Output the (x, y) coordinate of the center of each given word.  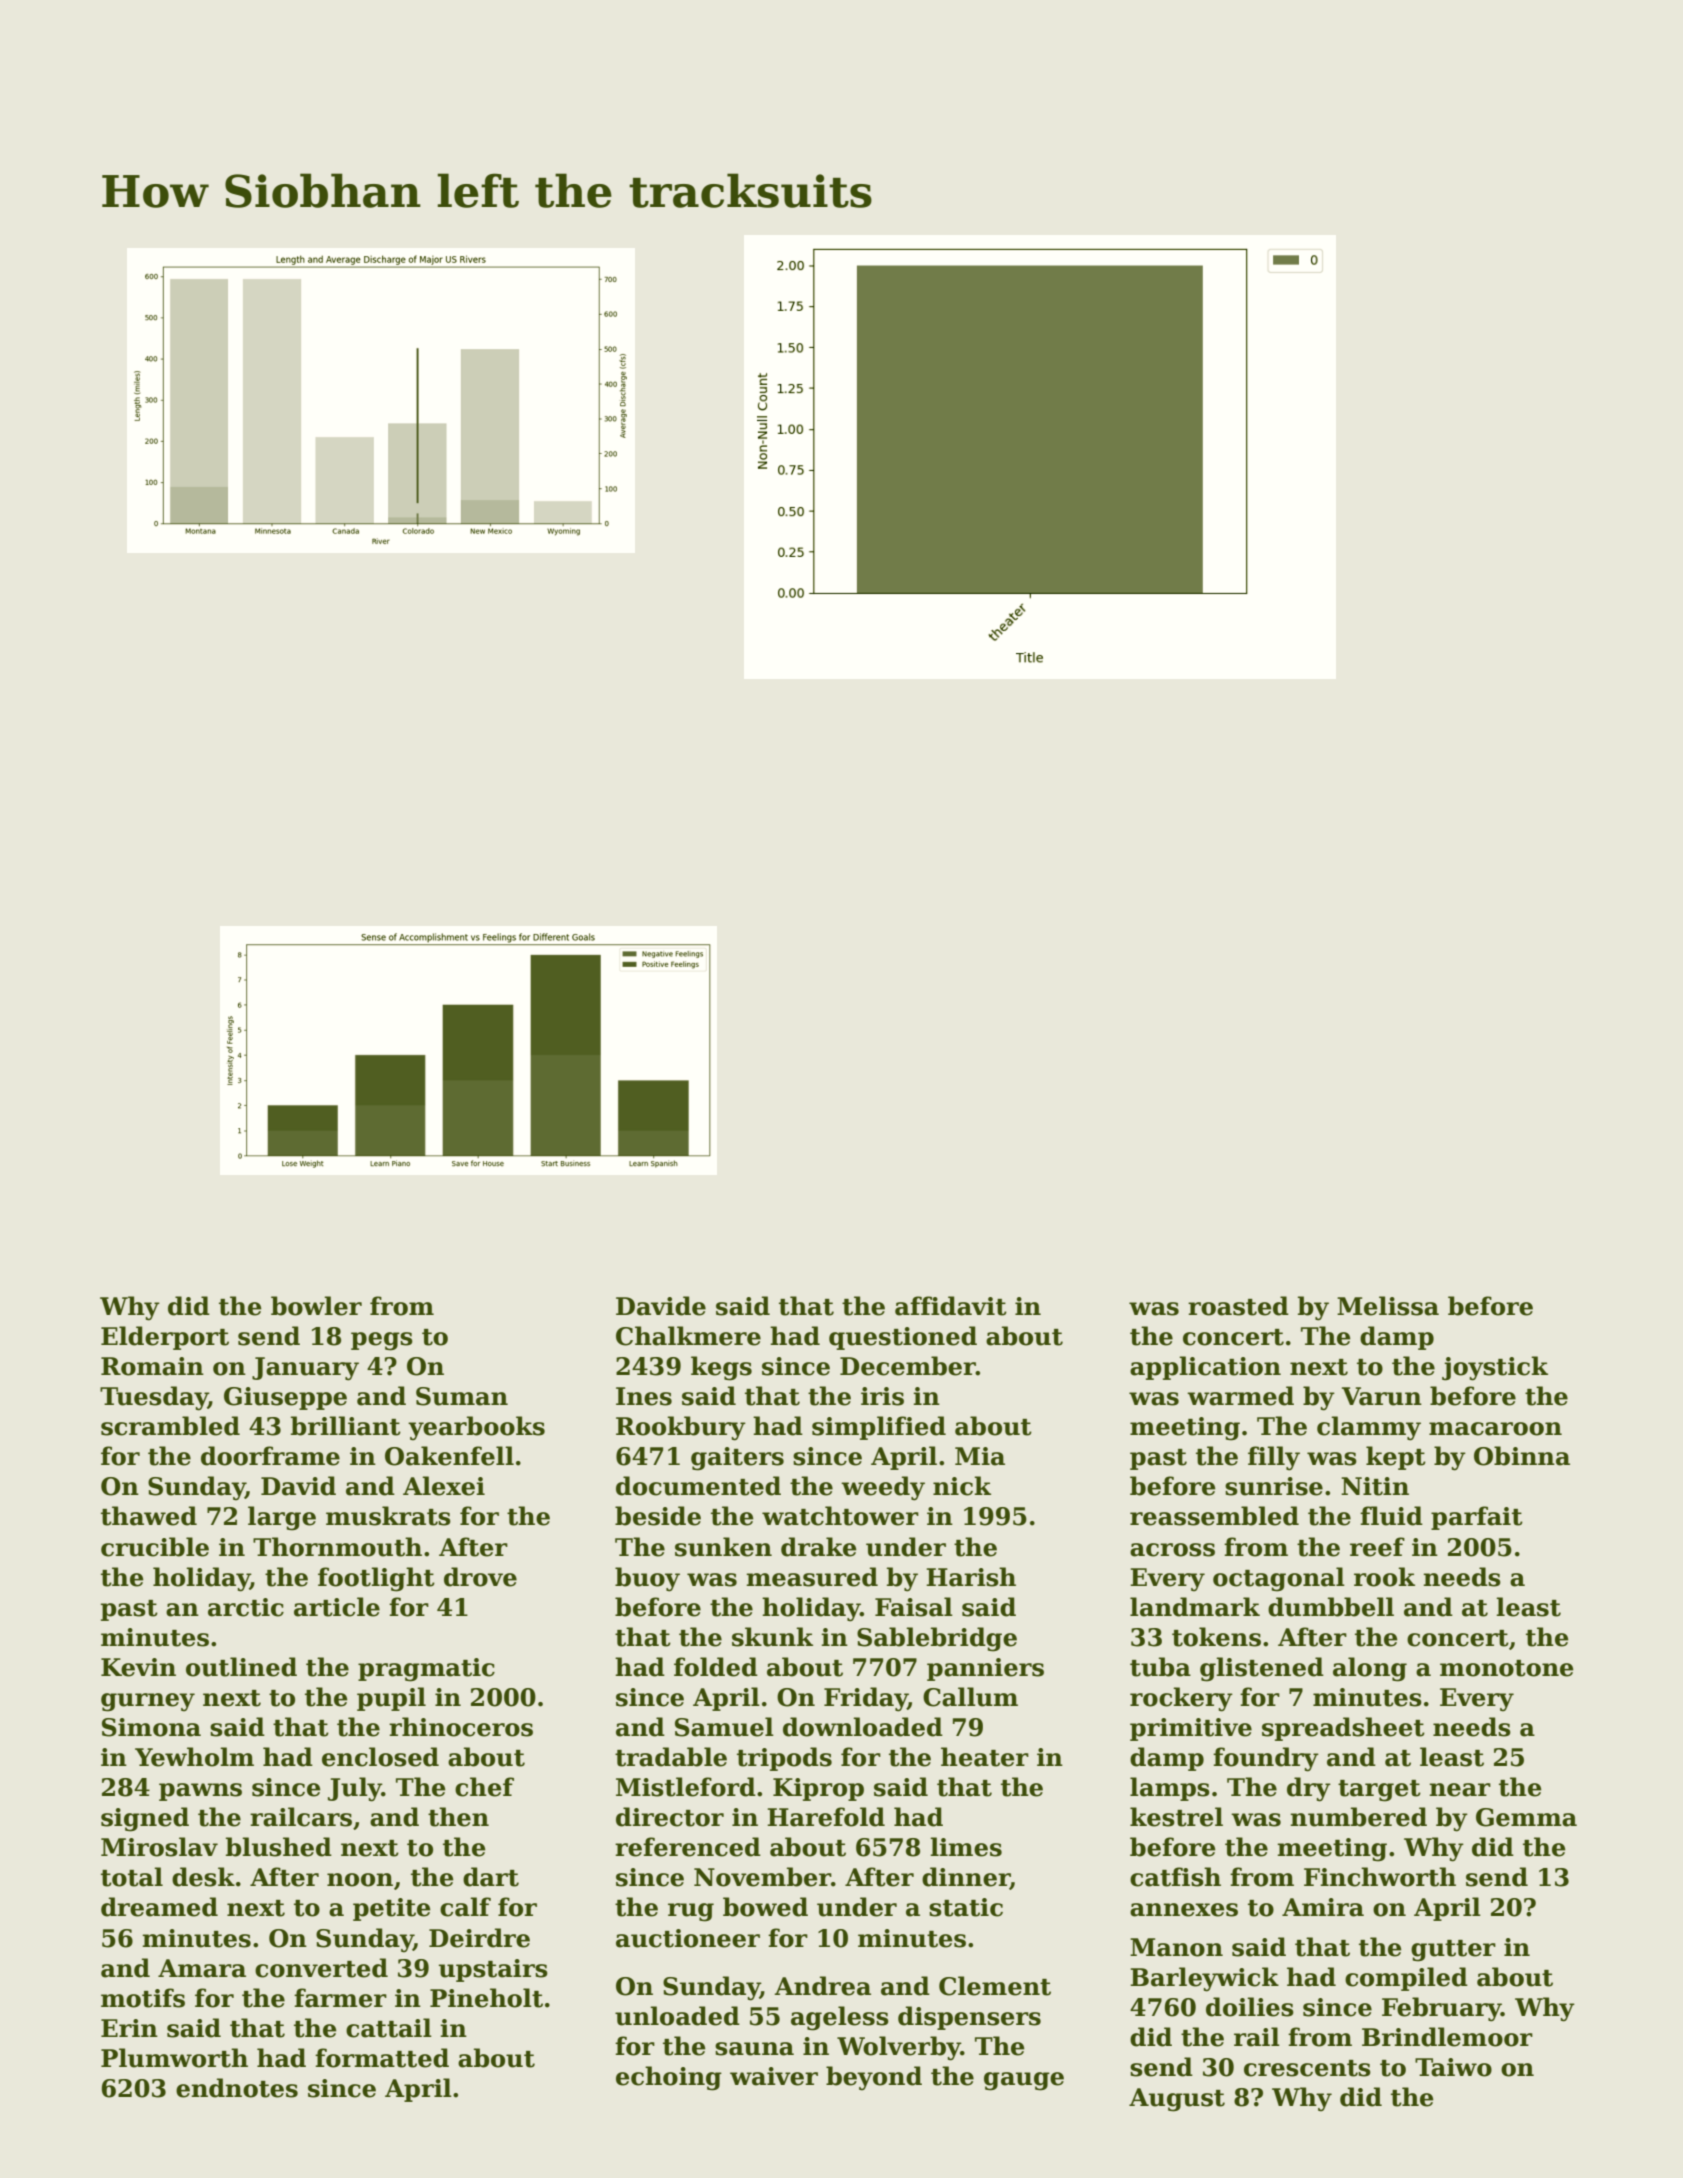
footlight (376, 1579)
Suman (462, 1396)
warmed (1240, 1396)
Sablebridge (937, 1639)
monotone (1507, 1668)
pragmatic (426, 1670)
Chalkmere (688, 1336)
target (1379, 1791)
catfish (1175, 1877)
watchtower (840, 1516)
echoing (669, 2078)
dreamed (159, 1907)
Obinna (1522, 1456)
